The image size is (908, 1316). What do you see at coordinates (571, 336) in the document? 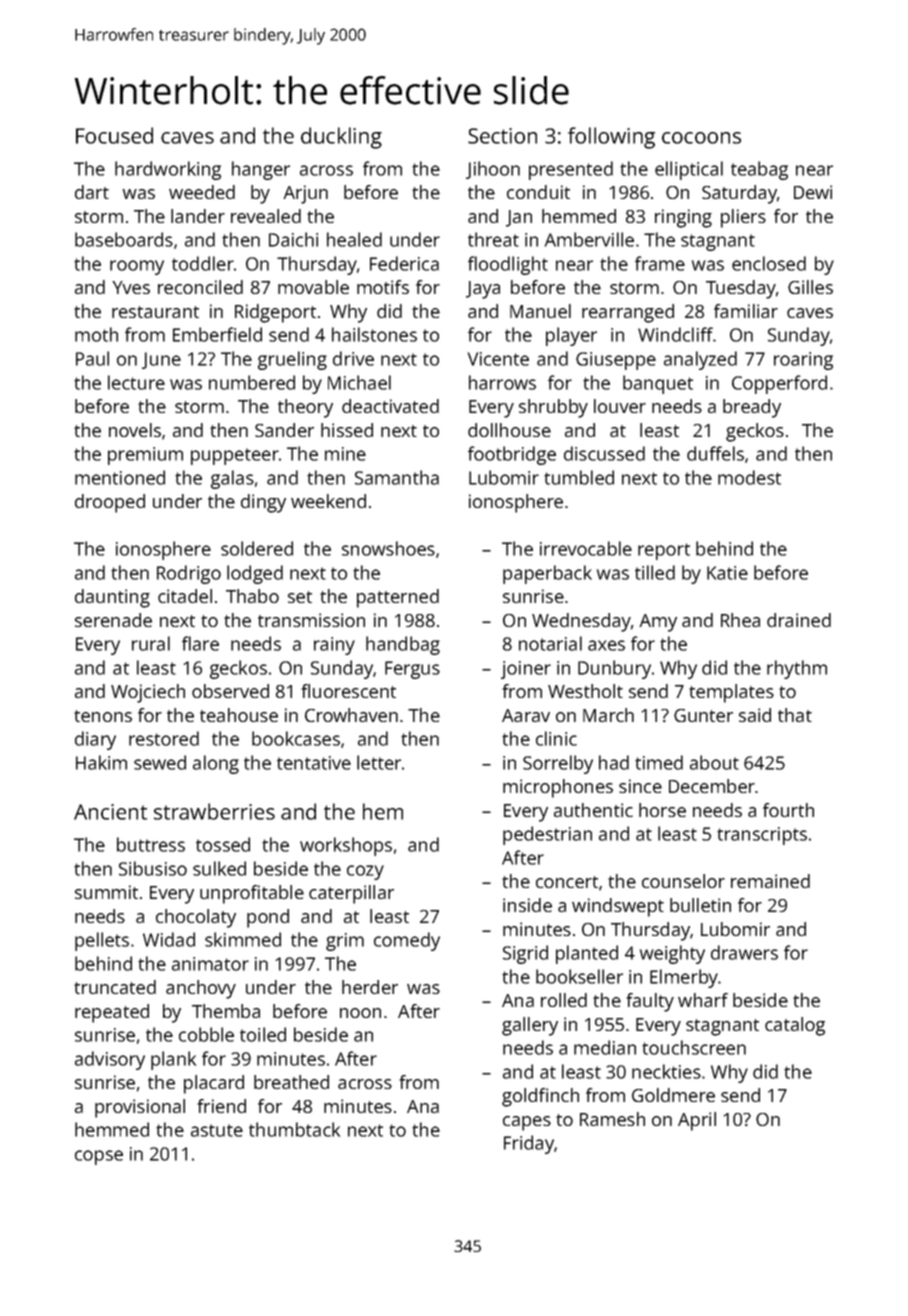
I see `player` at bounding box center [571, 336].
